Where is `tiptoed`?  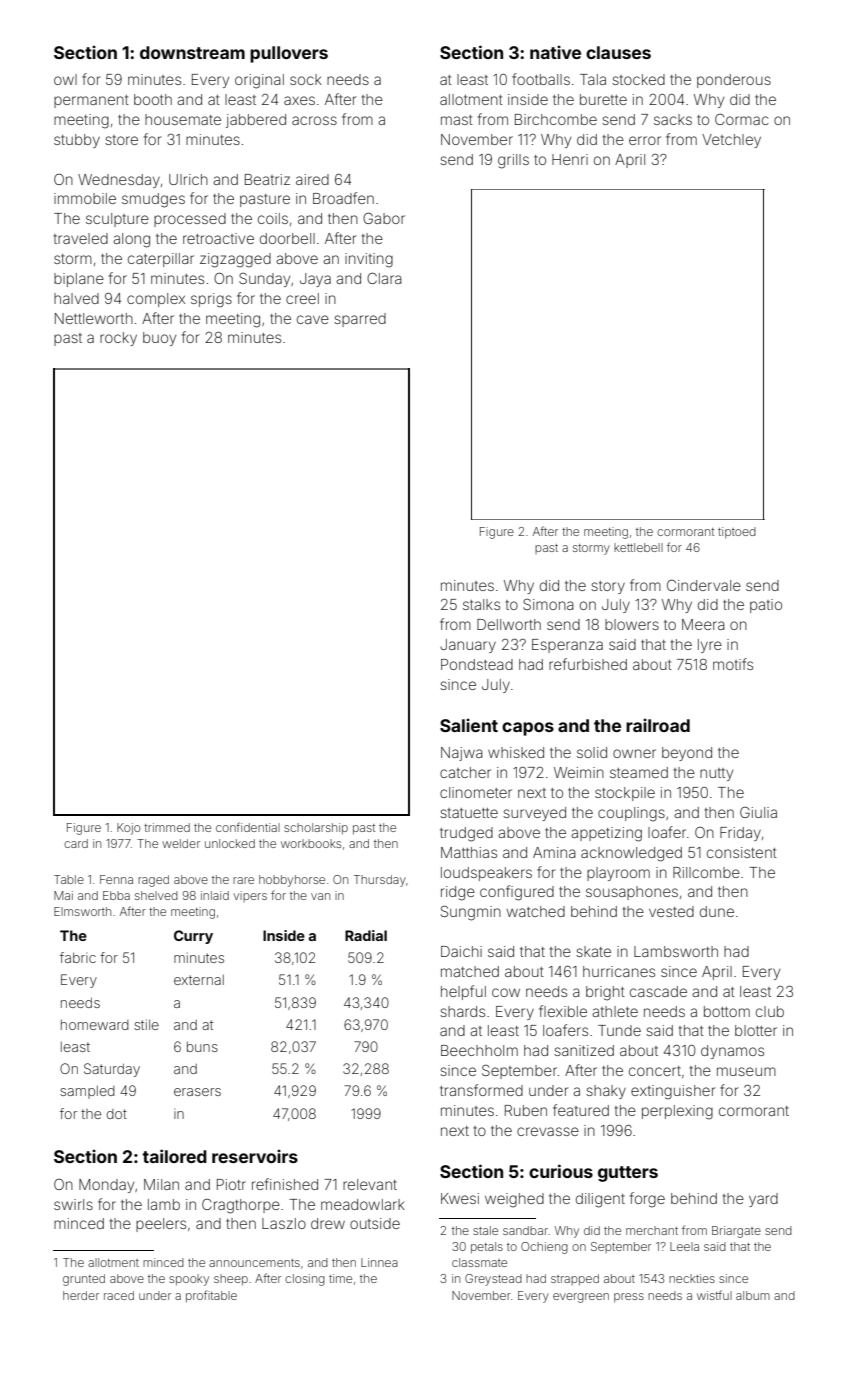
tiptoed is located at coordinates (737, 533).
